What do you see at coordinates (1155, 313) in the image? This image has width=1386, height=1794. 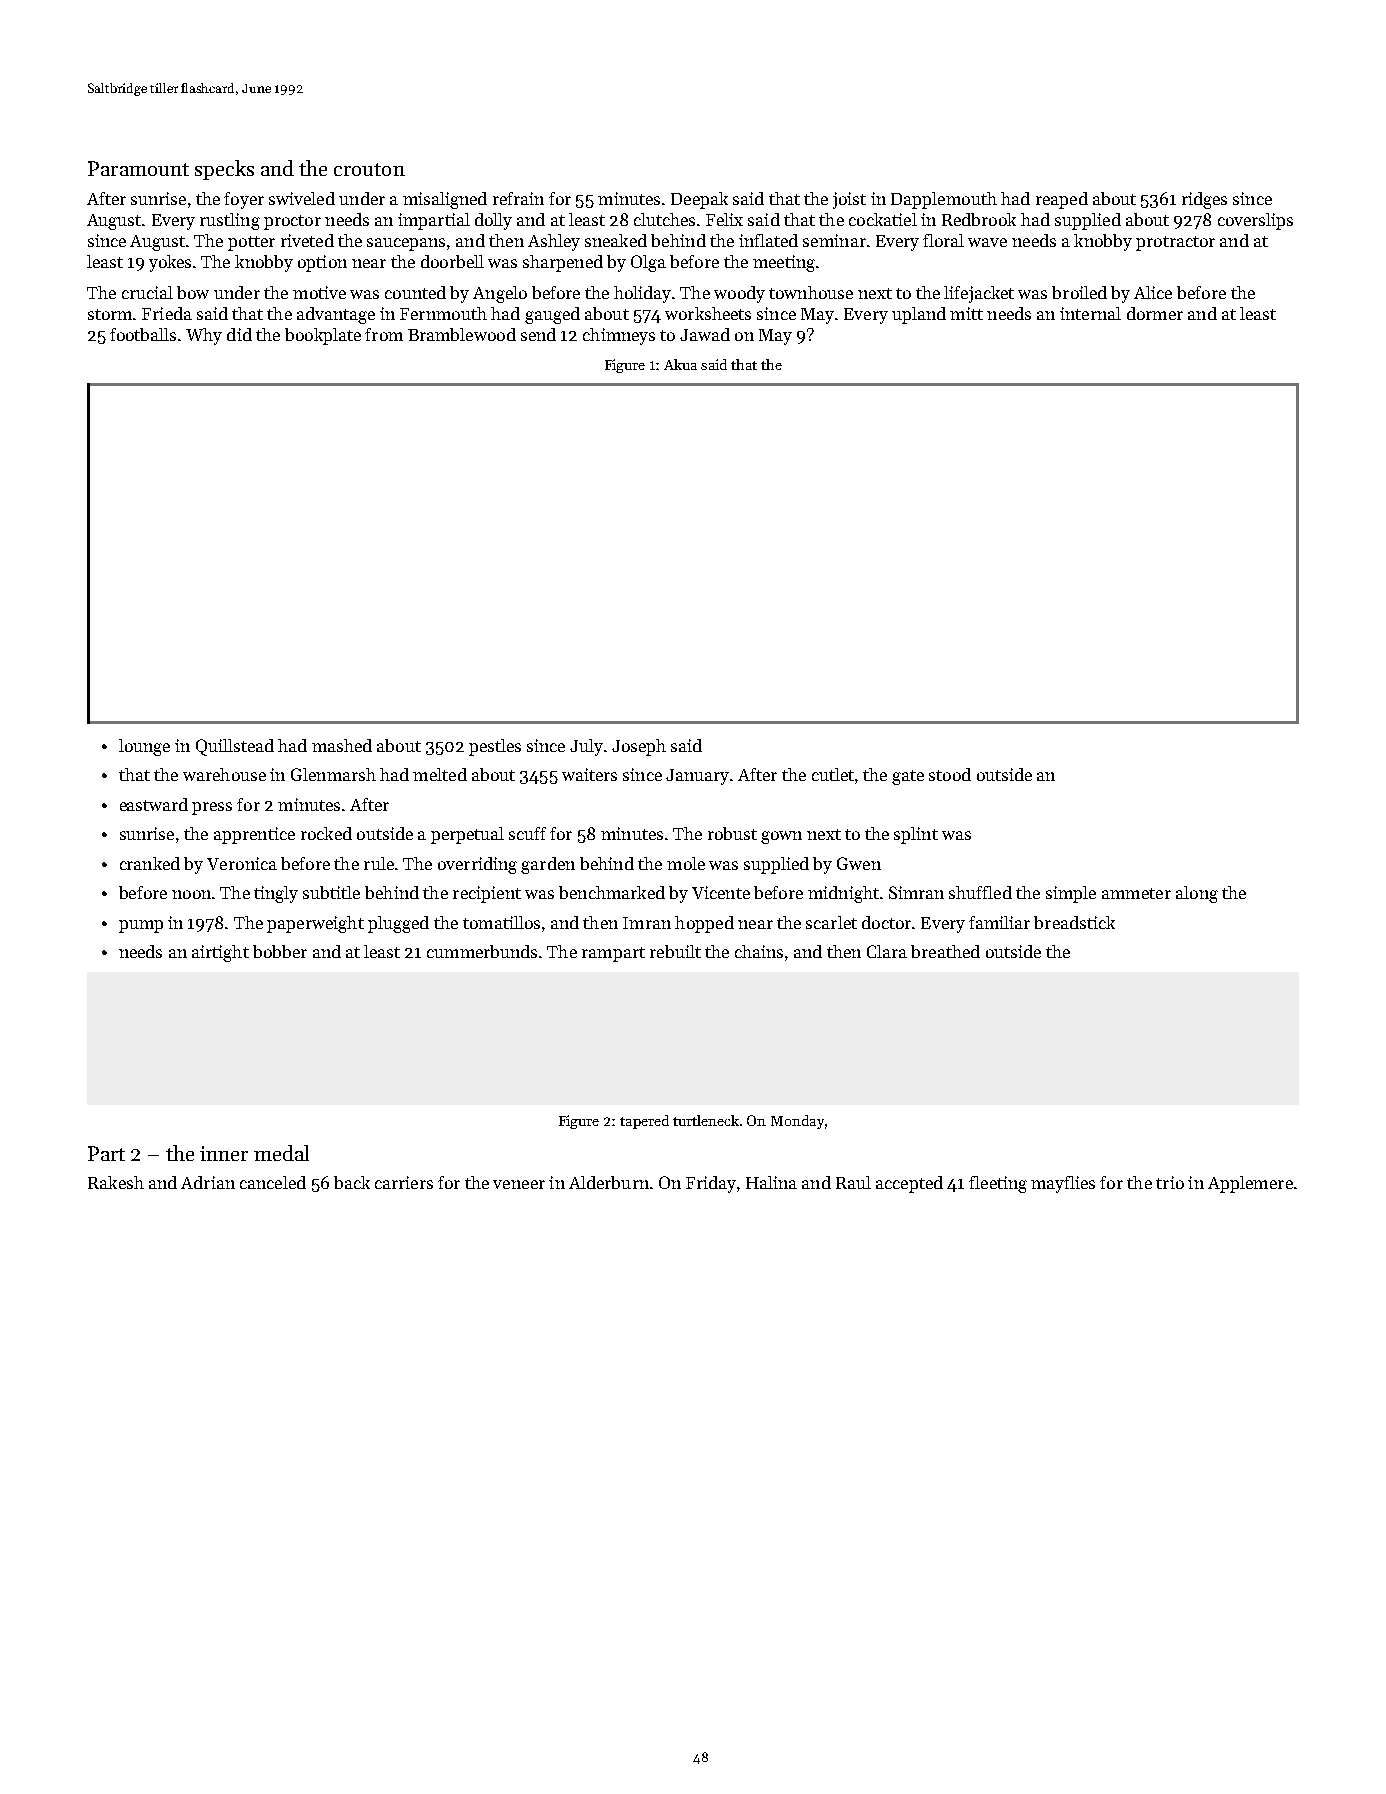 I see `dormer` at bounding box center [1155, 313].
